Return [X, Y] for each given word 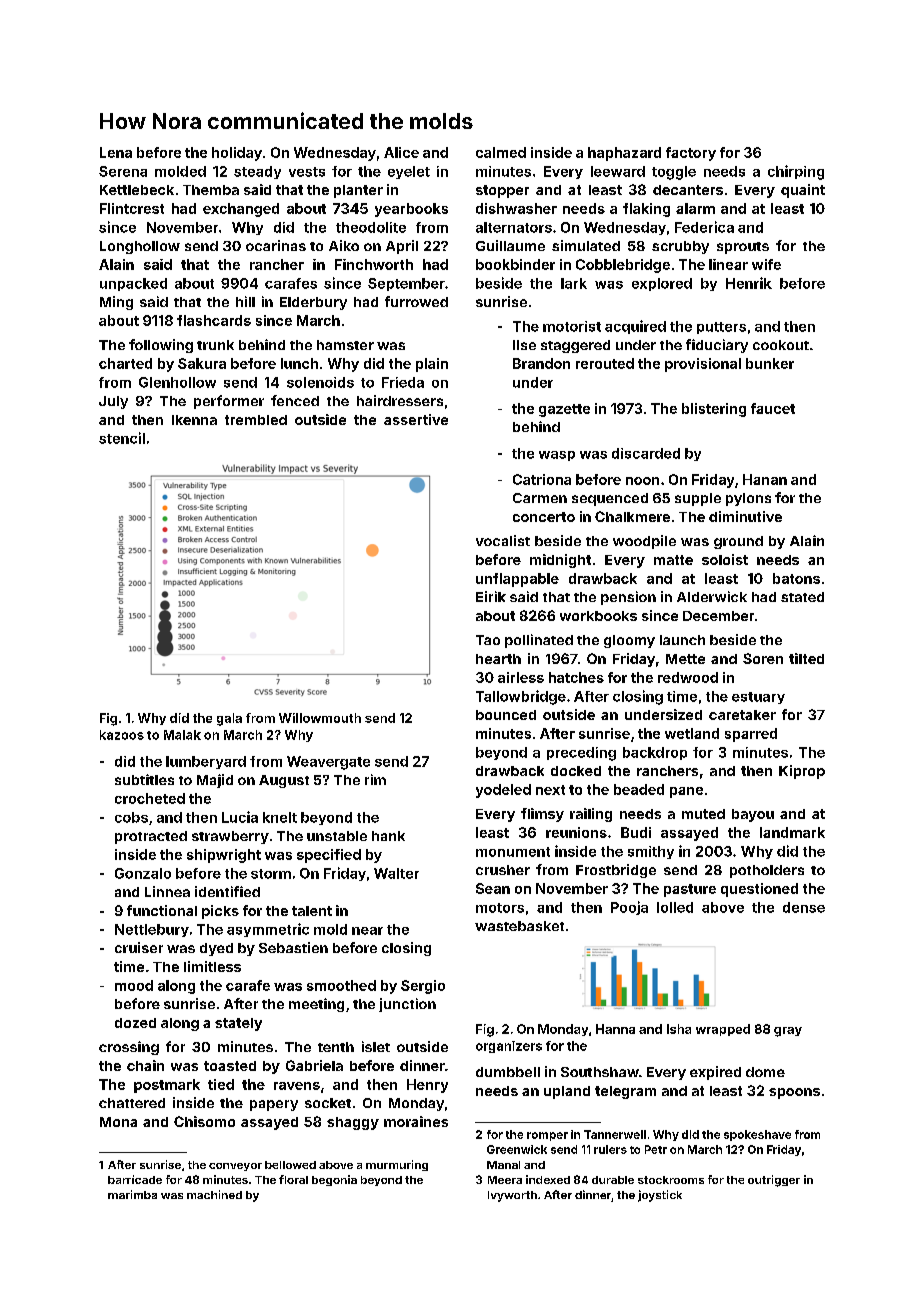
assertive [416, 419]
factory [691, 154]
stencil [122, 438]
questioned [759, 890]
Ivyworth [512, 1196]
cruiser [139, 947]
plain [432, 365]
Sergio [423, 987]
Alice [401, 152]
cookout [781, 345]
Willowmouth [320, 718]
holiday [237, 154]
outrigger [774, 1181]
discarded [646, 453]
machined [214, 1194]
